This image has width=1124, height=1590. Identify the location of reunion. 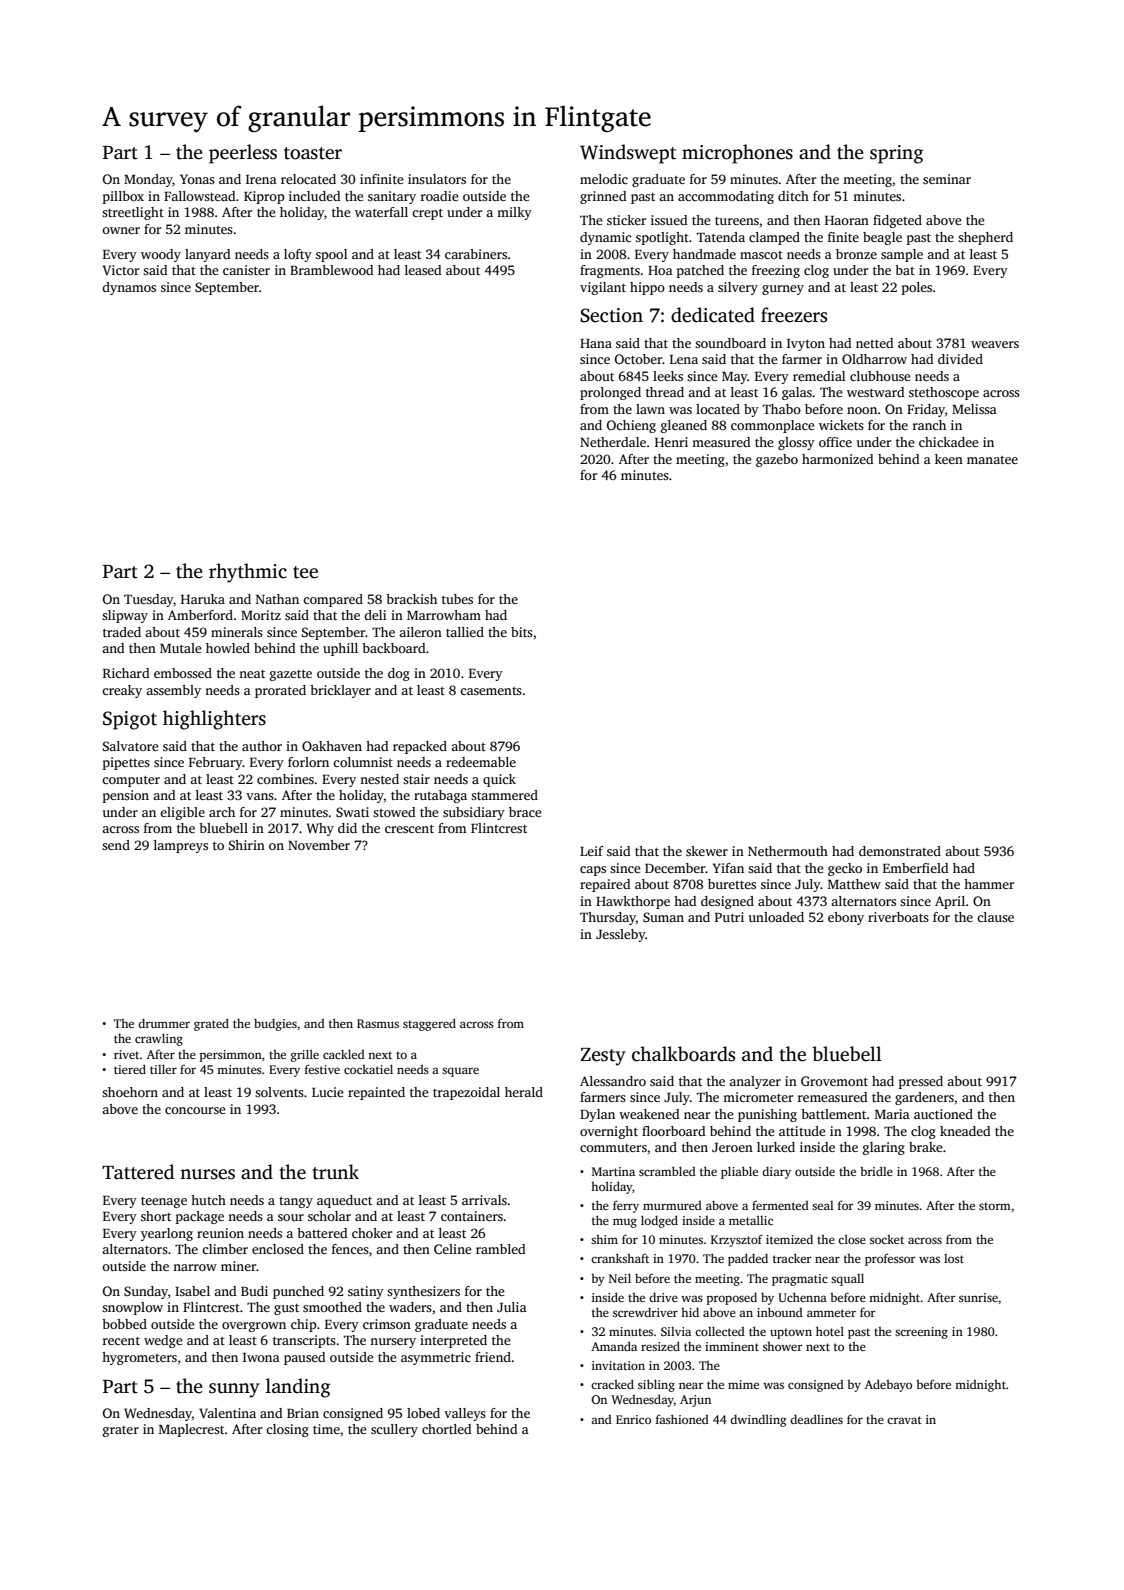
(220, 1233).
